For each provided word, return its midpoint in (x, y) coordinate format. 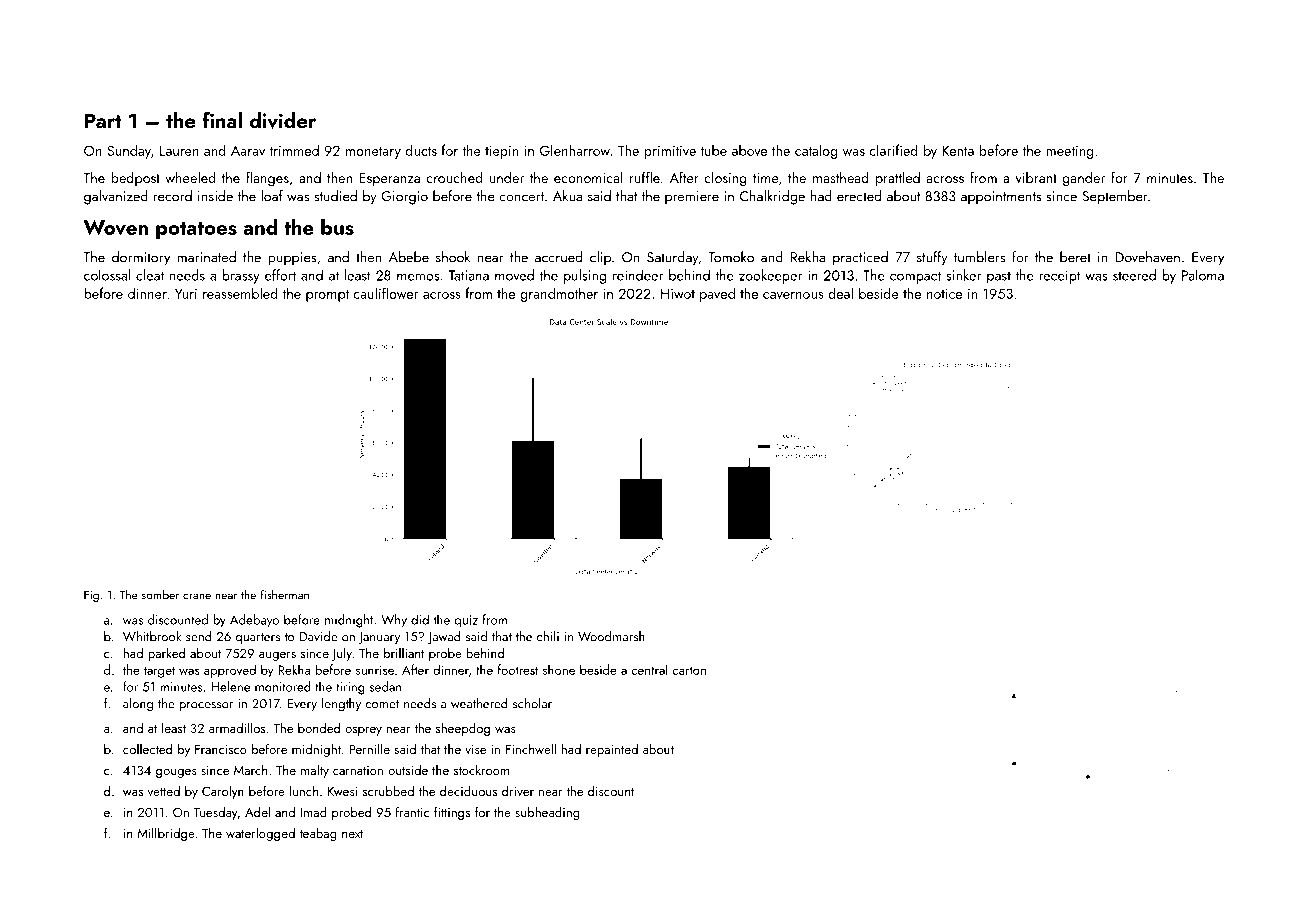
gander (1084, 179)
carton (689, 670)
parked (166, 654)
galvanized (116, 197)
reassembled (240, 293)
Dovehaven (1147, 257)
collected (147, 748)
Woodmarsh (611, 636)
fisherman (285, 595)
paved (717, 294)
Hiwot (678, 293)
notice (944, 293)
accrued (558, 257)
